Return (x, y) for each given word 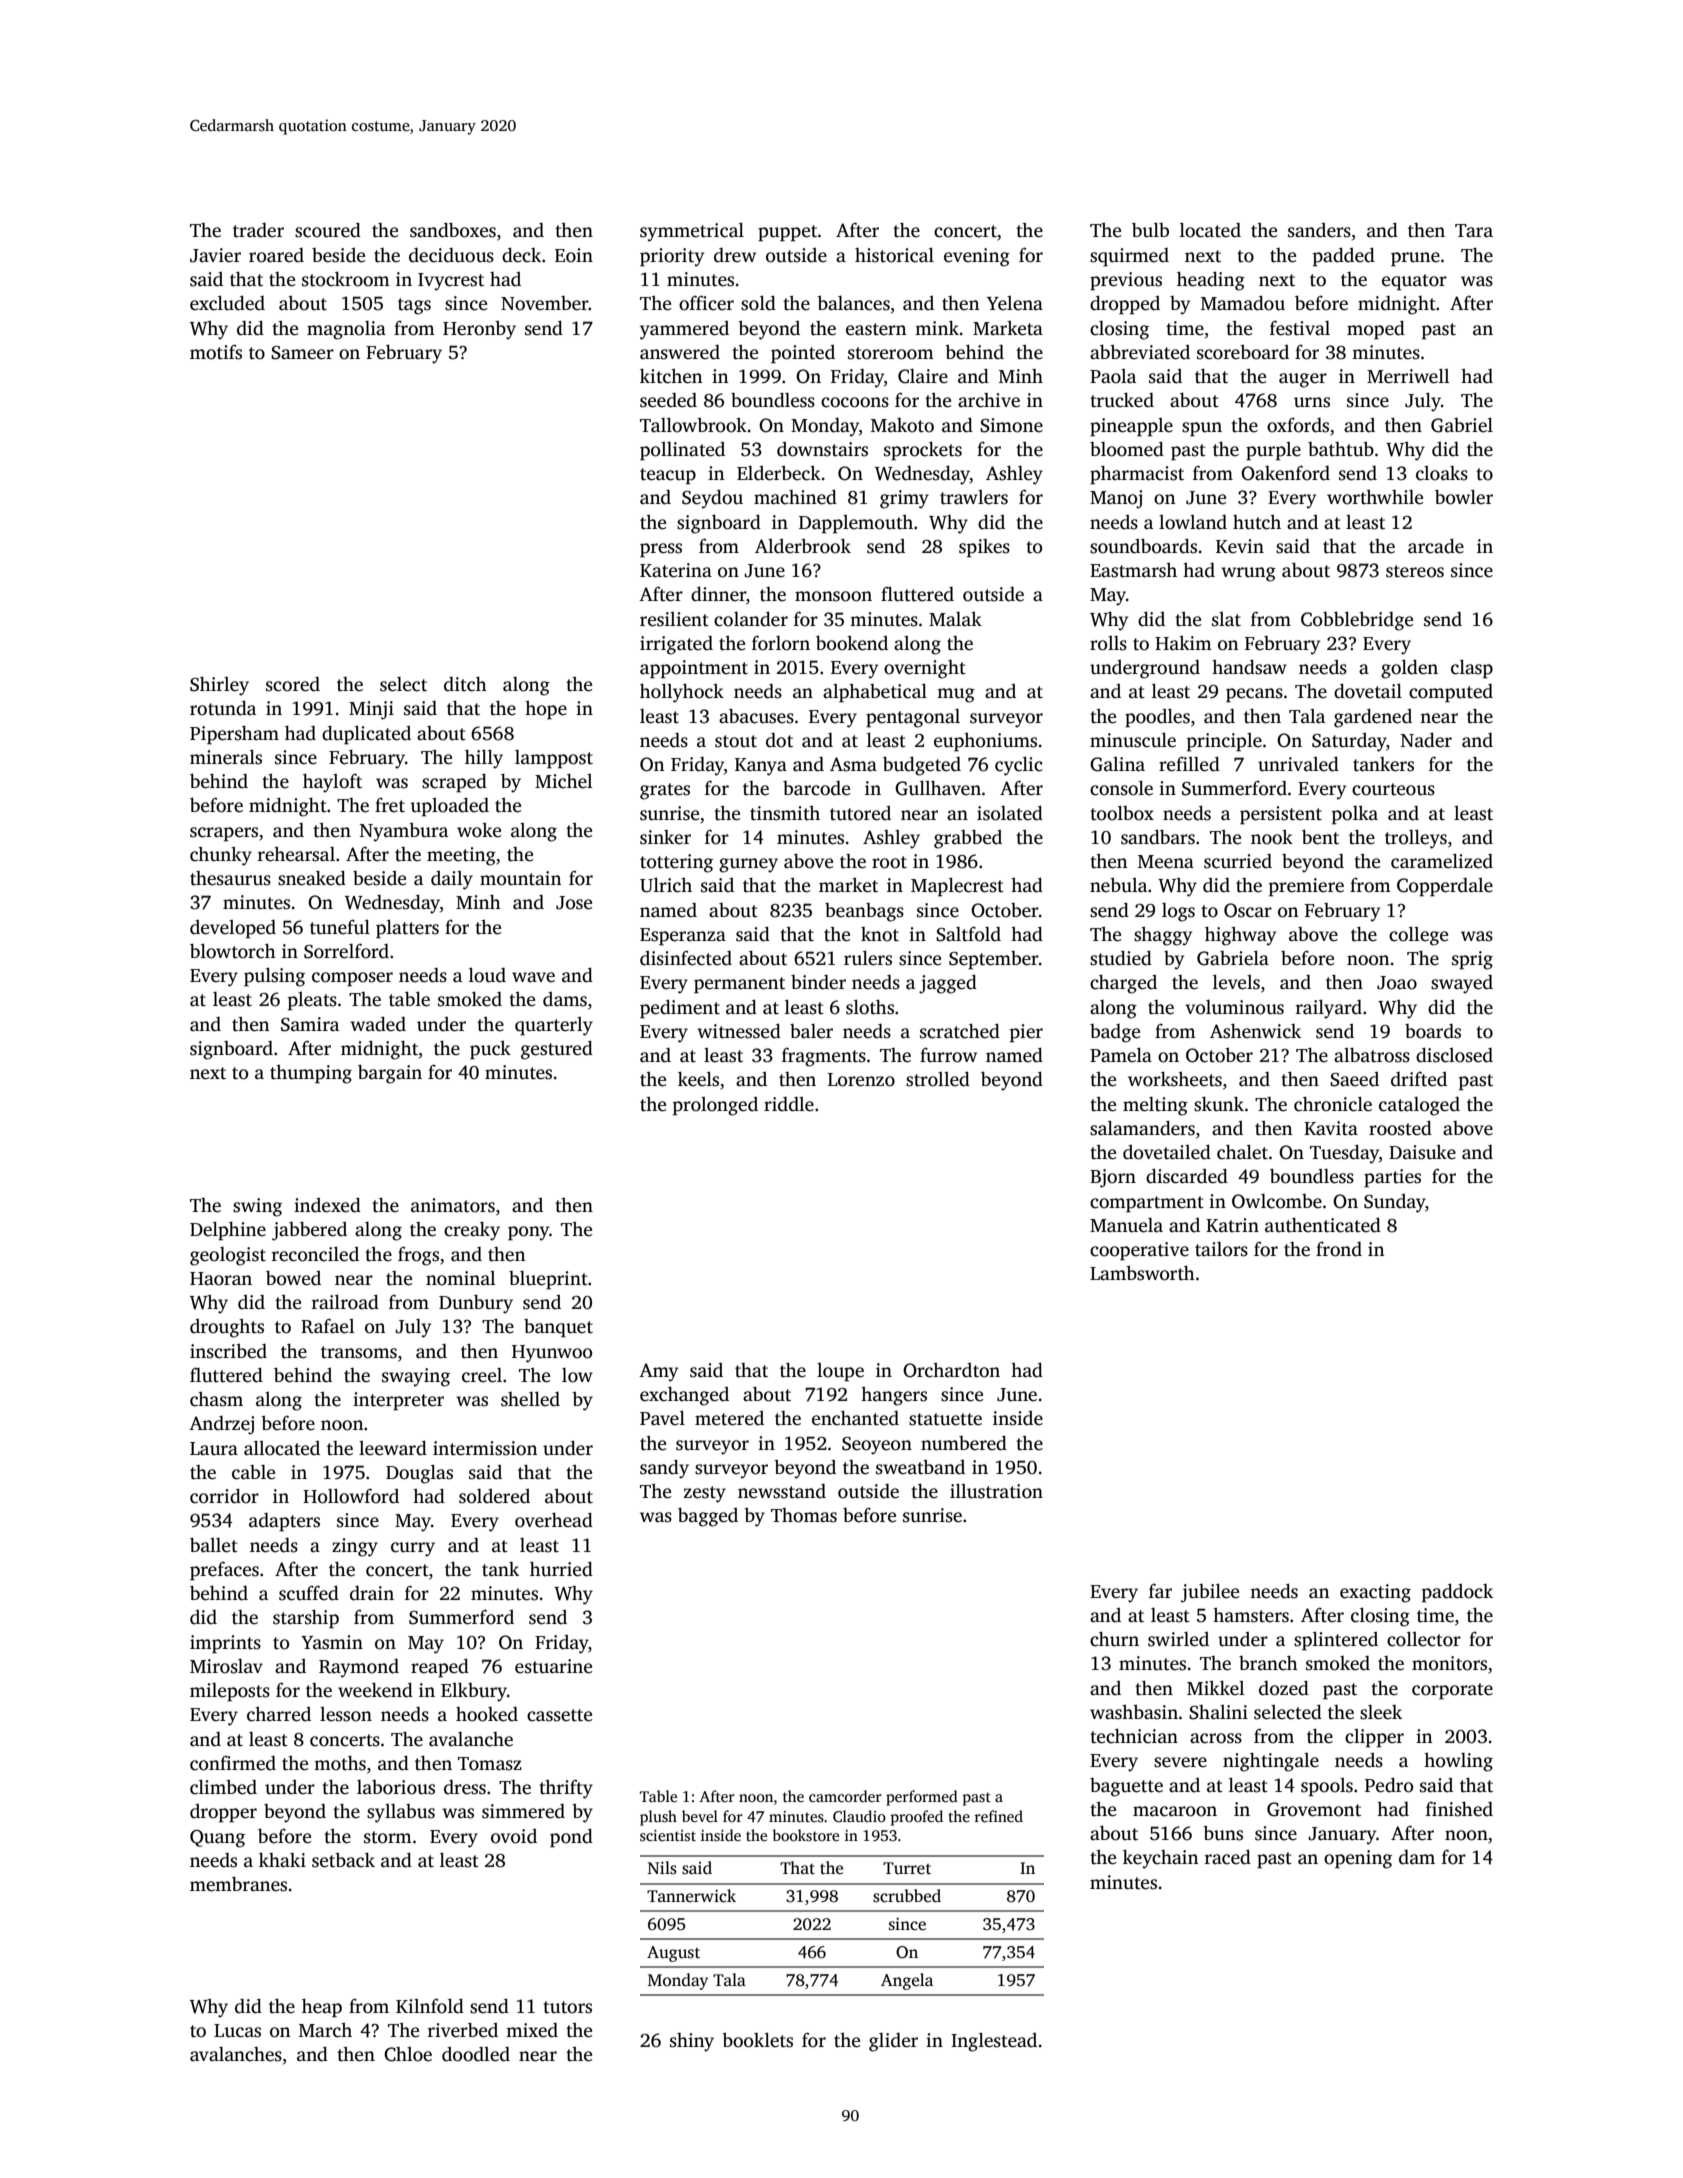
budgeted (922, 766)
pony (528, 1233)
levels (1236, 982)
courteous (1393, 789)
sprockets (923, 451)
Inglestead (994, 2042)
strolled (938, 1079)
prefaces (224, 1571)
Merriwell (1408, 376)
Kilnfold (430, 2006)
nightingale (1271, 1762)
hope (546, 710)
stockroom (346, 279)
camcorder (845, 1796)
